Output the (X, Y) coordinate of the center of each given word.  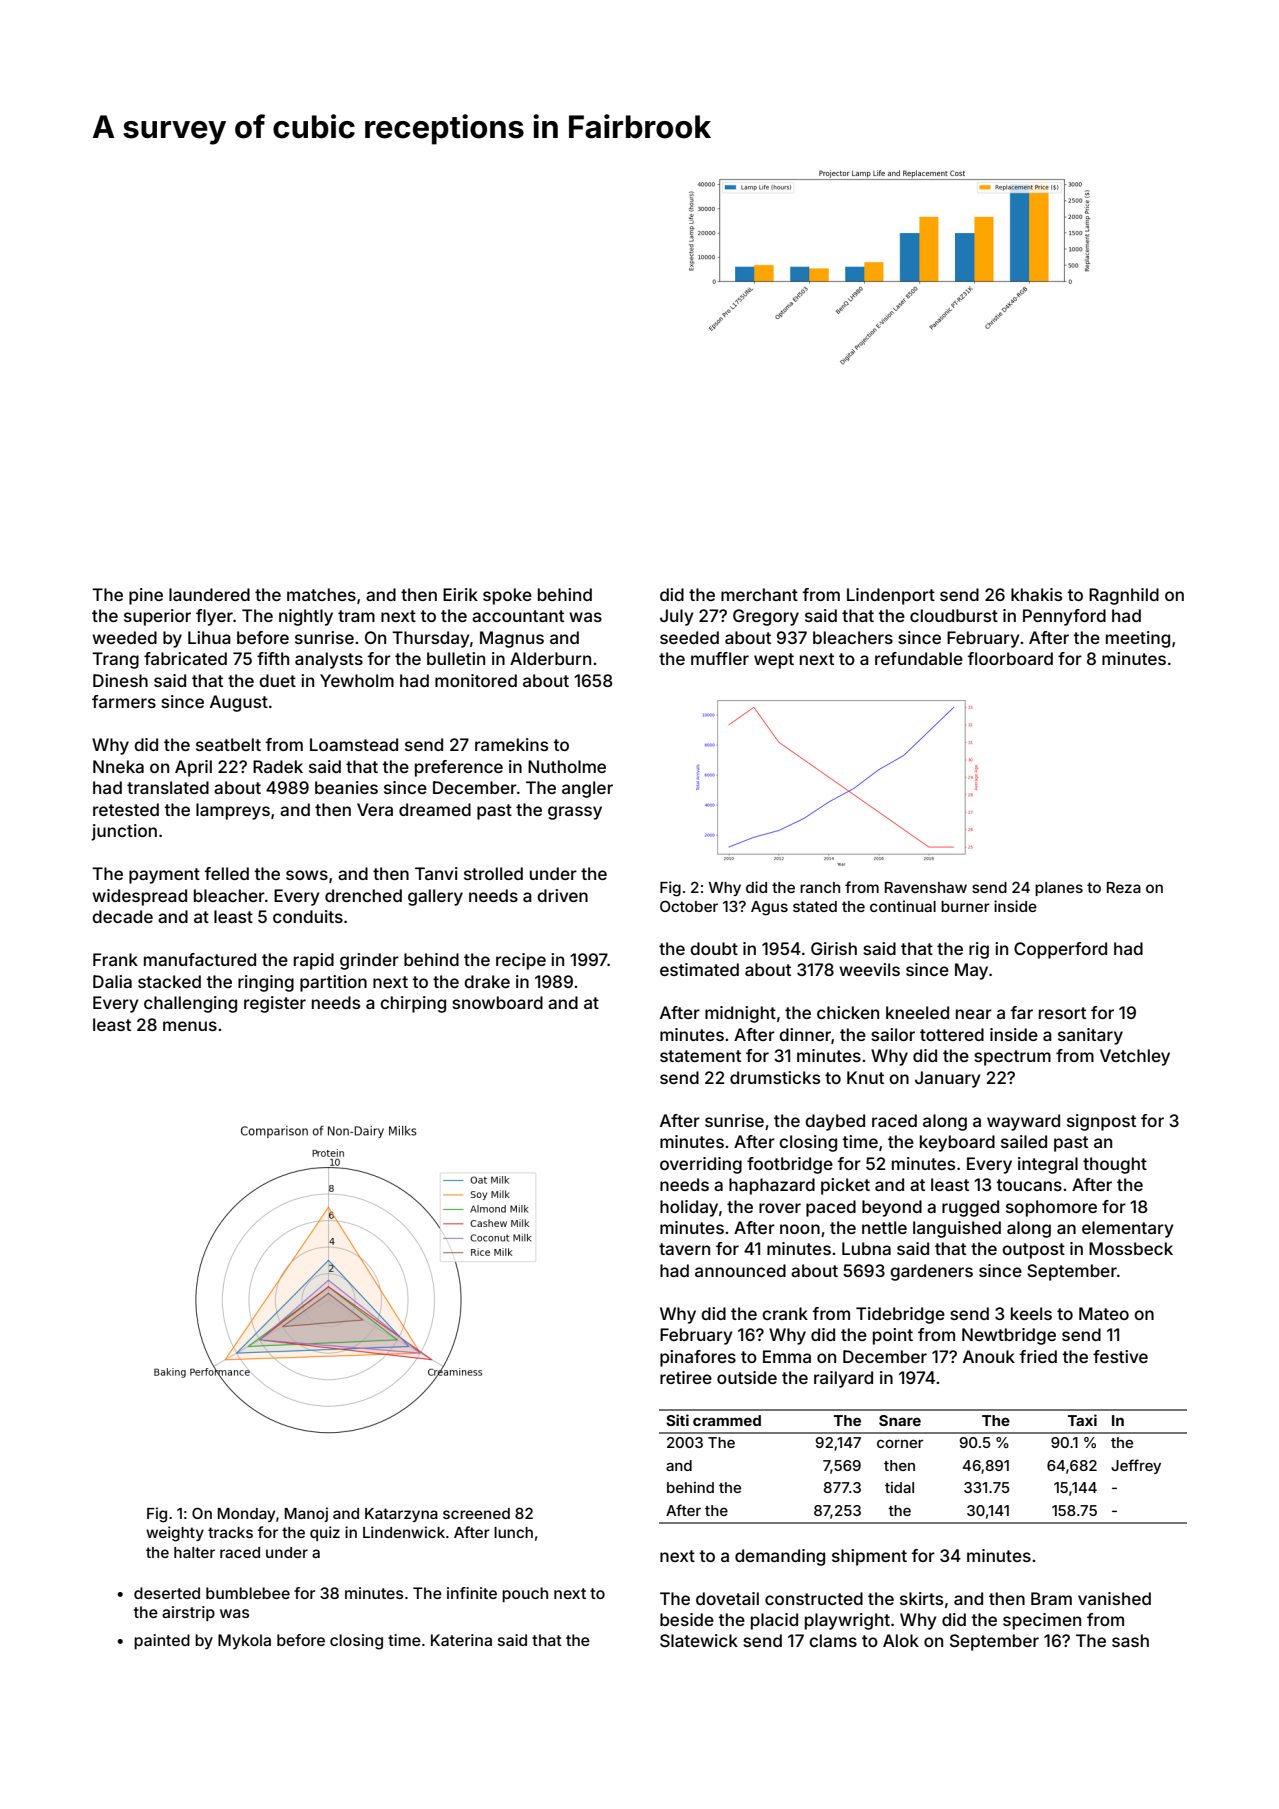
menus (190, 1026)
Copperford (1060, 950)
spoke (507, 596)
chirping (413, 1004)
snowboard (497, 1002)
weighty (175, 1534)
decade (122, 916)
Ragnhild (1124, 596)
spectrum (1012, 1058)
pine (146, 596)
